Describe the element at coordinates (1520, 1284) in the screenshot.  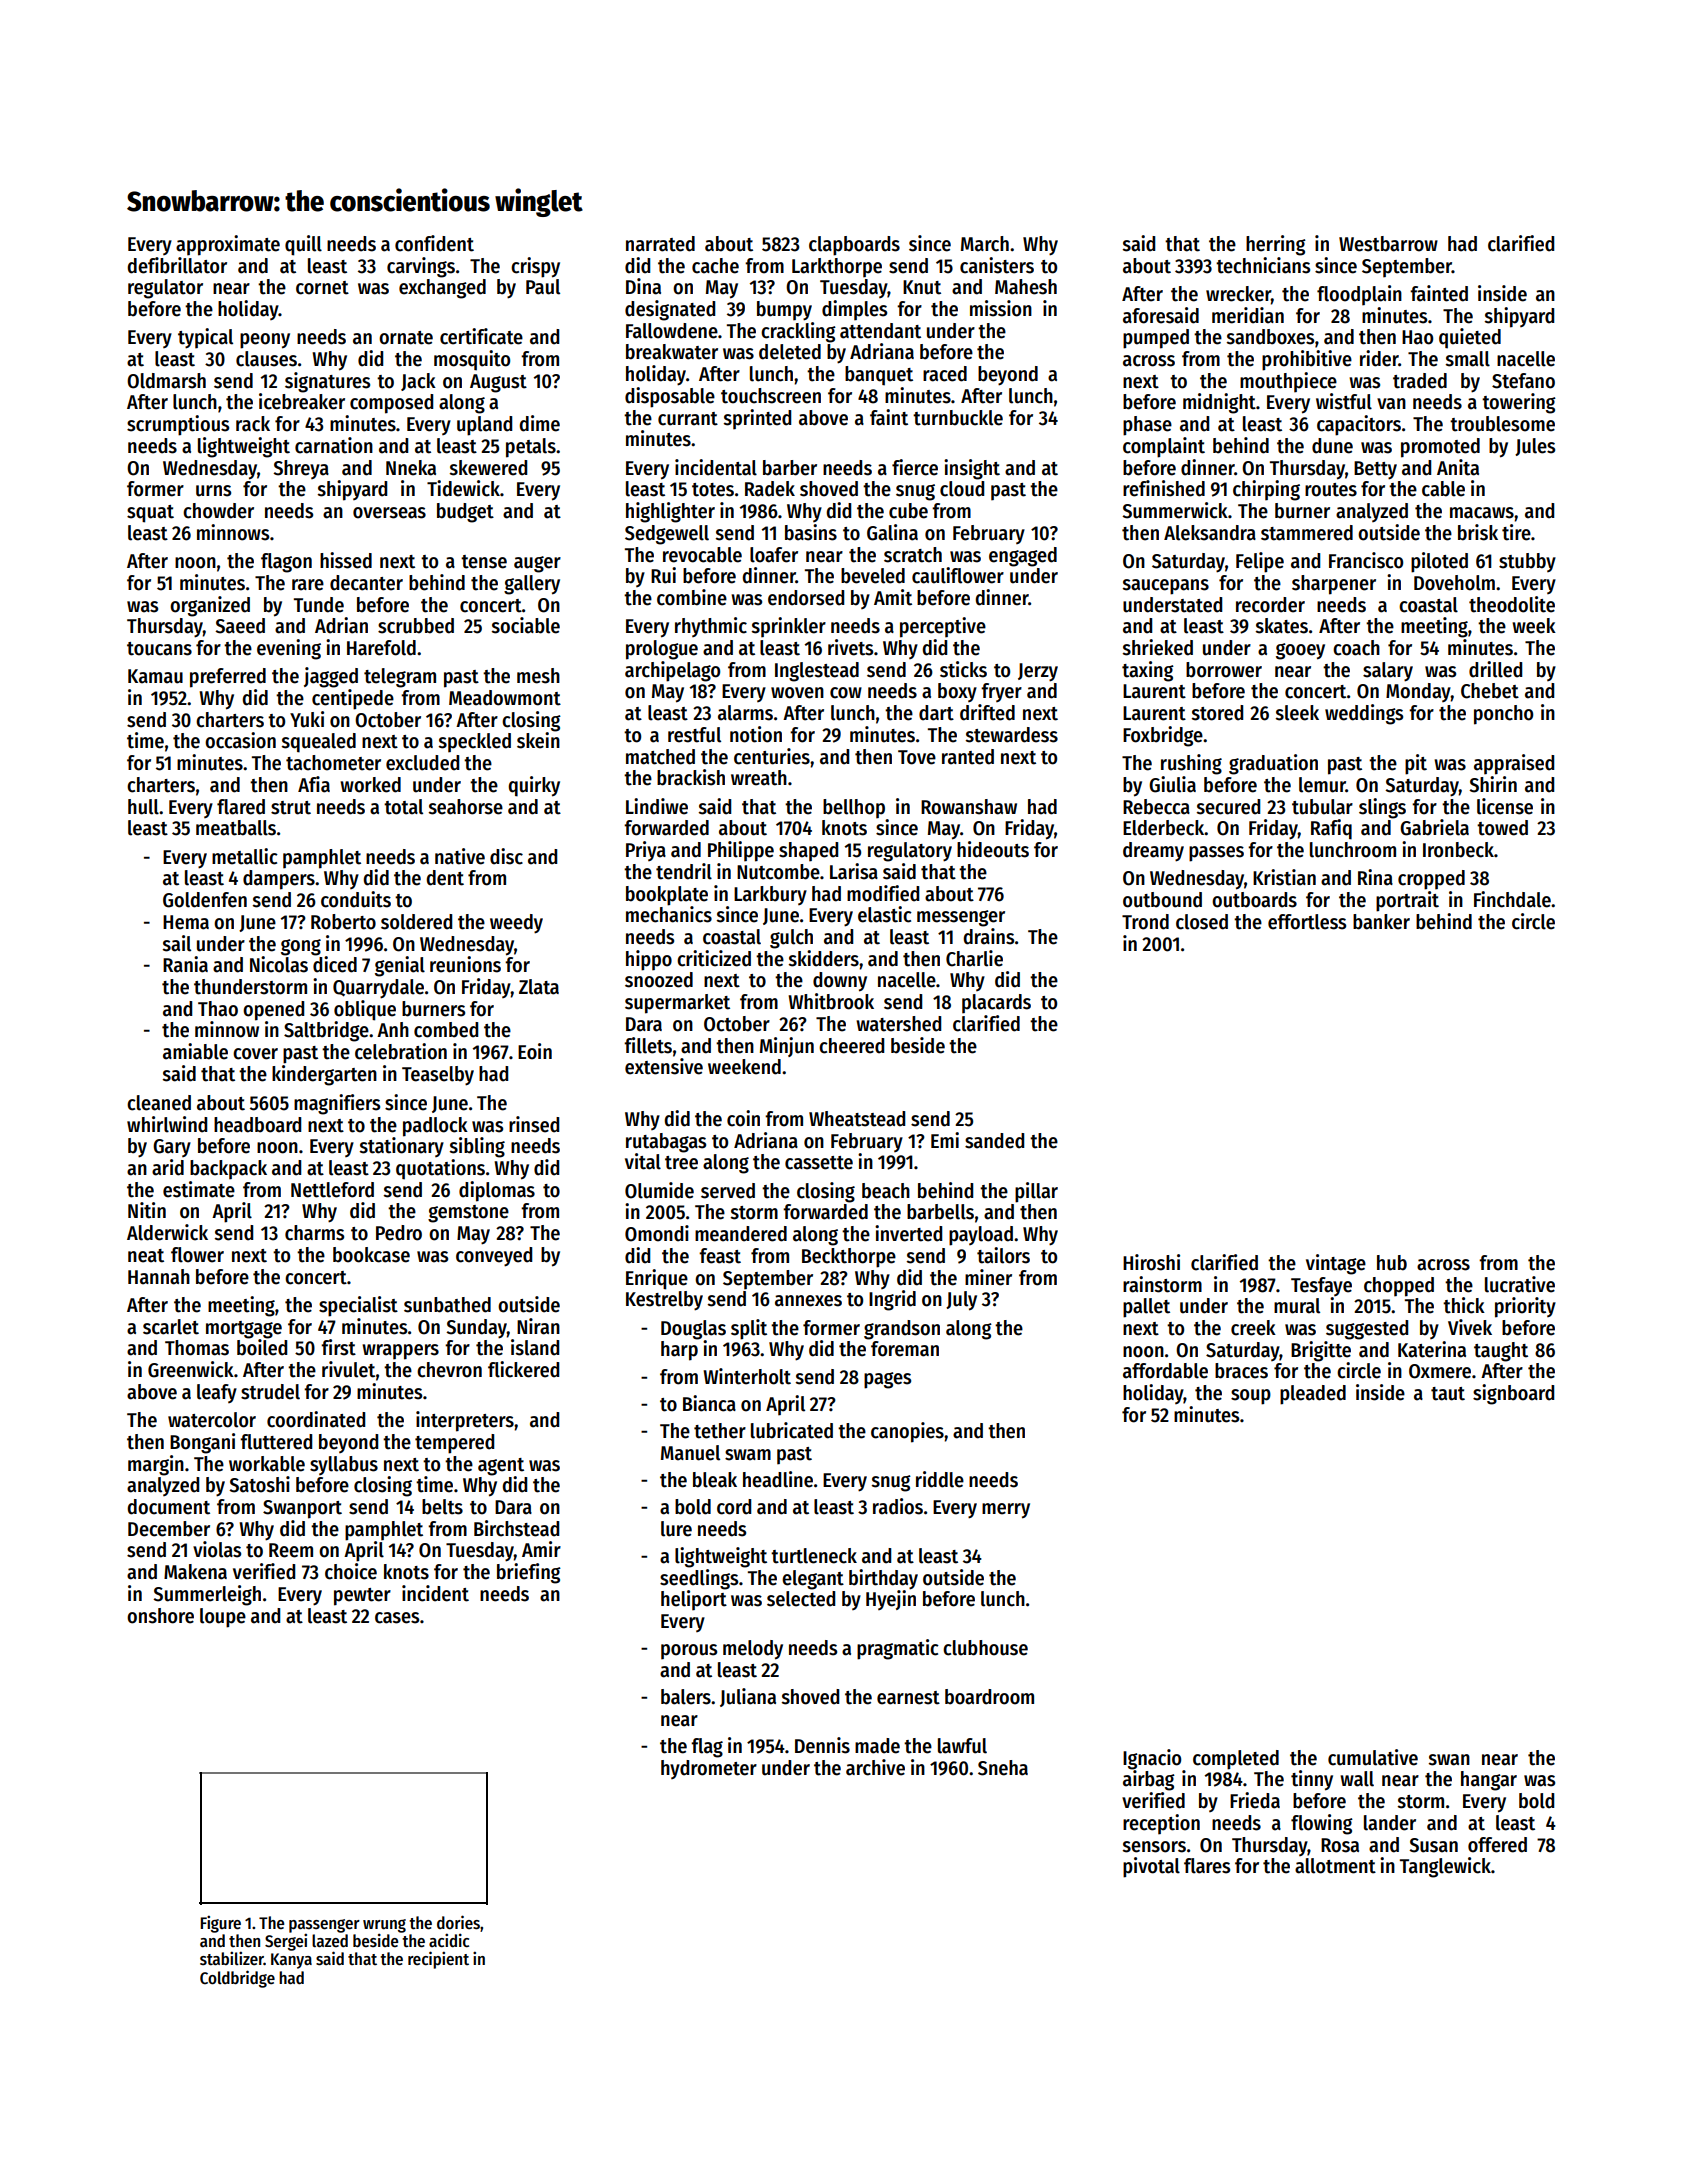
I see `lucrative` at that location.
